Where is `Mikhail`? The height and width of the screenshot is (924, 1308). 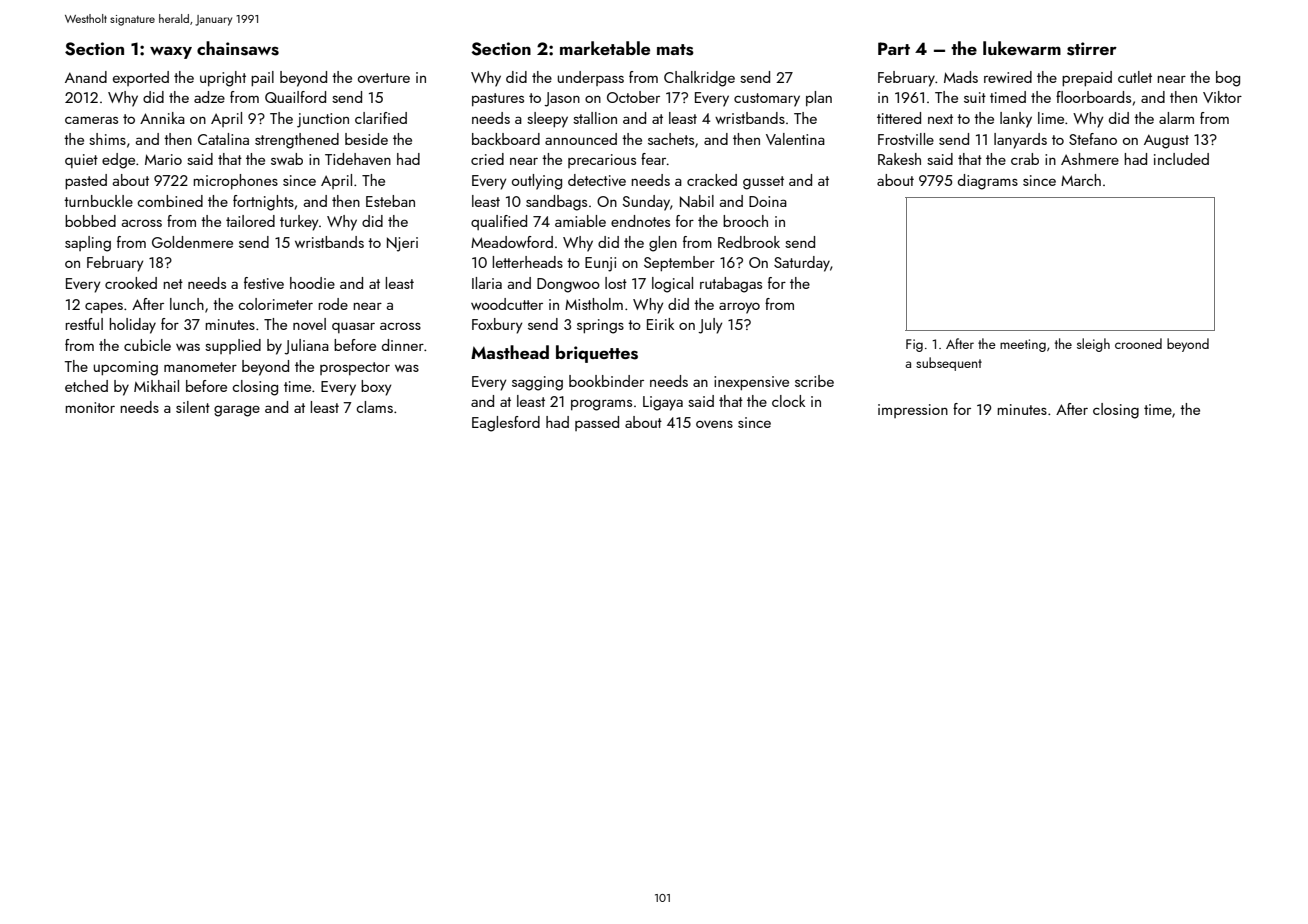
Mikhail is located at coordinates (156, 386).
